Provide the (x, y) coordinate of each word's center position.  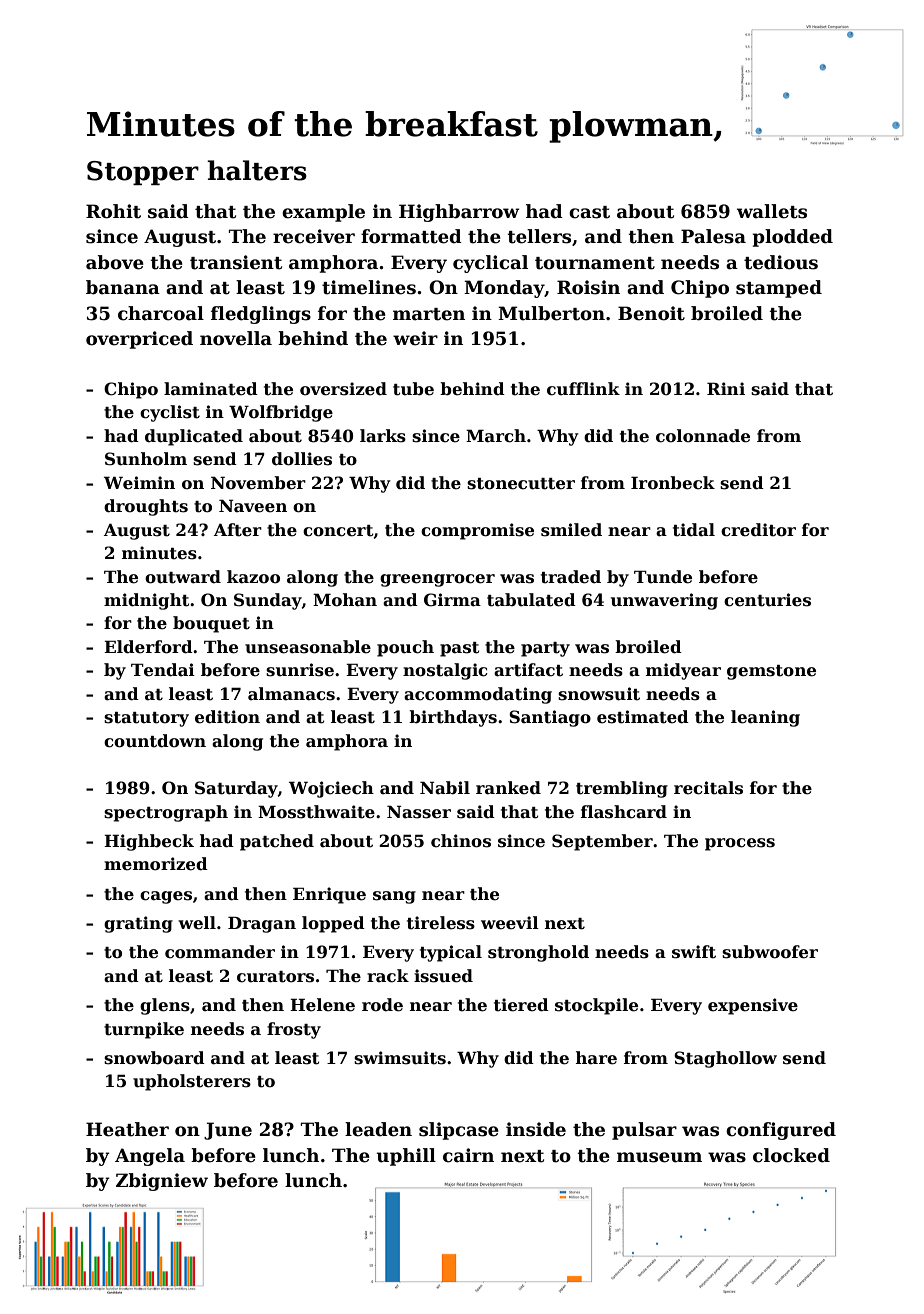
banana (123, 287)
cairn (468, 1155)
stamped (779, 289)
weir (415, 338)
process (740, 844)
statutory (146, 719)
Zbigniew (162, 1182)
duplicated (194, 437)
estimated (643, 717)
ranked (508, 788)
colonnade (703, 436)
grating (138, 924)
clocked (791, 1155)
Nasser (419, 812)
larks (383, 436)
